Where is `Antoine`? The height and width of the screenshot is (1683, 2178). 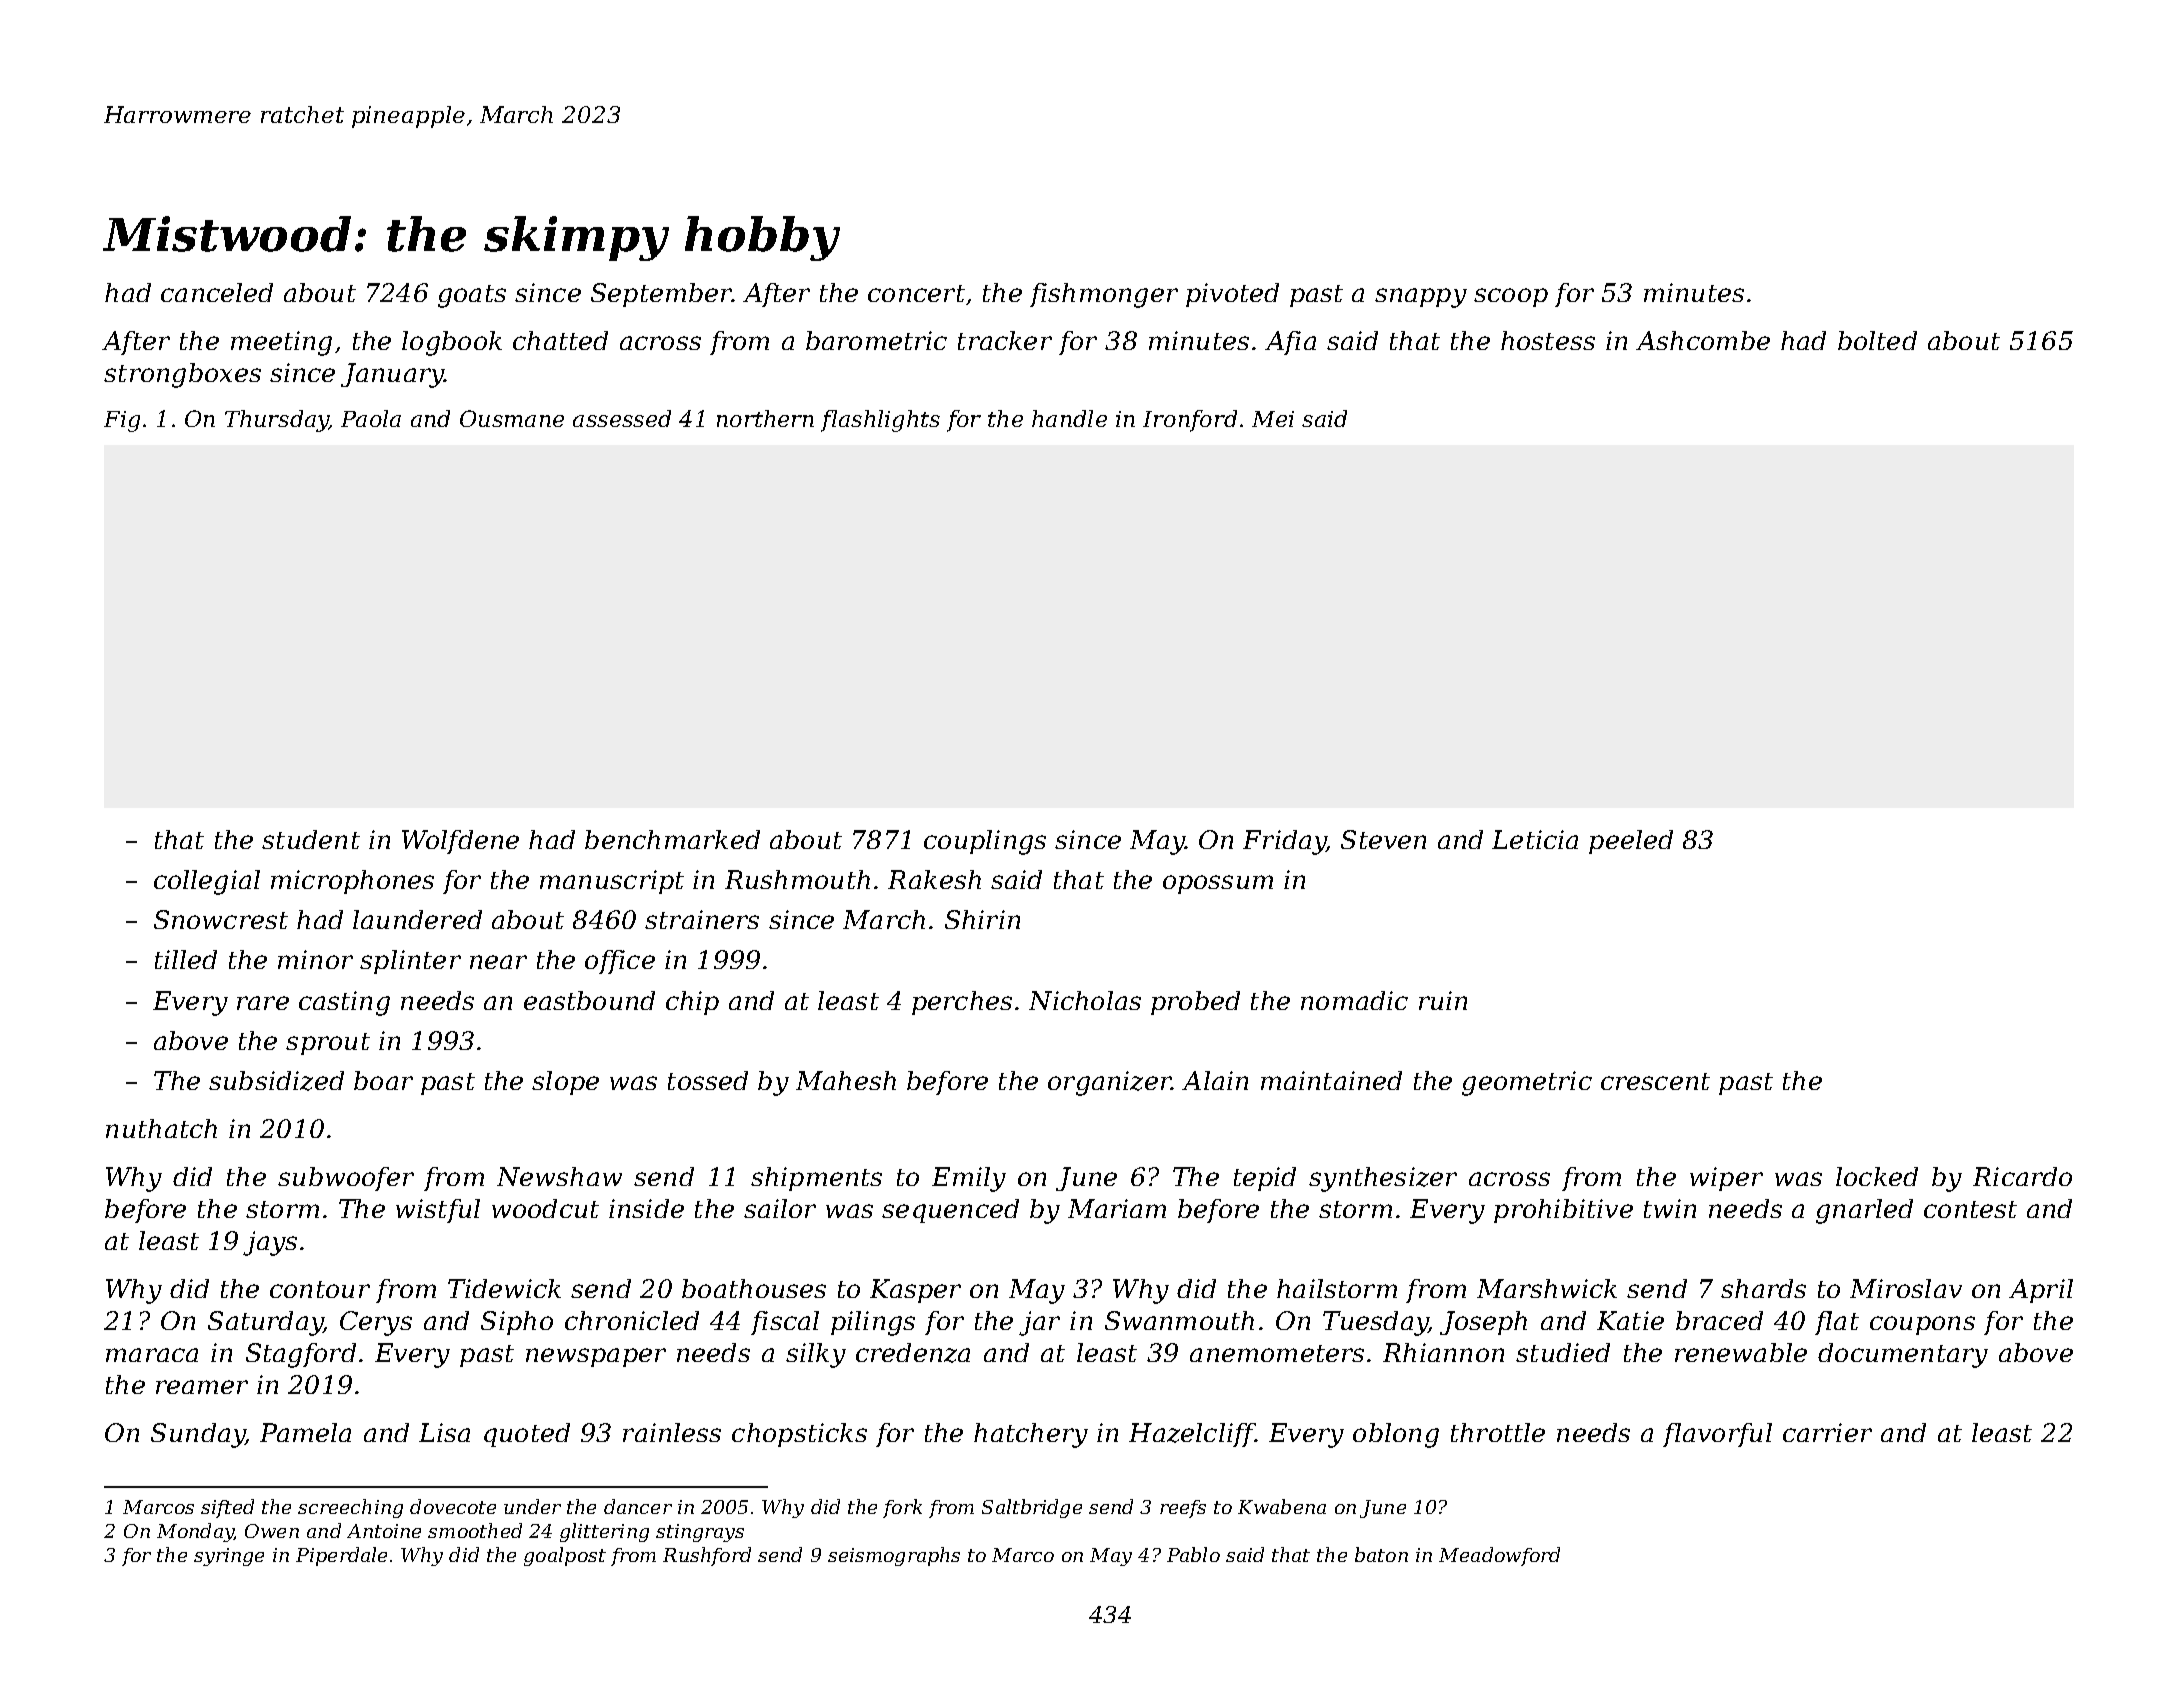
Antoine is located at coordinates (384, 1531).
